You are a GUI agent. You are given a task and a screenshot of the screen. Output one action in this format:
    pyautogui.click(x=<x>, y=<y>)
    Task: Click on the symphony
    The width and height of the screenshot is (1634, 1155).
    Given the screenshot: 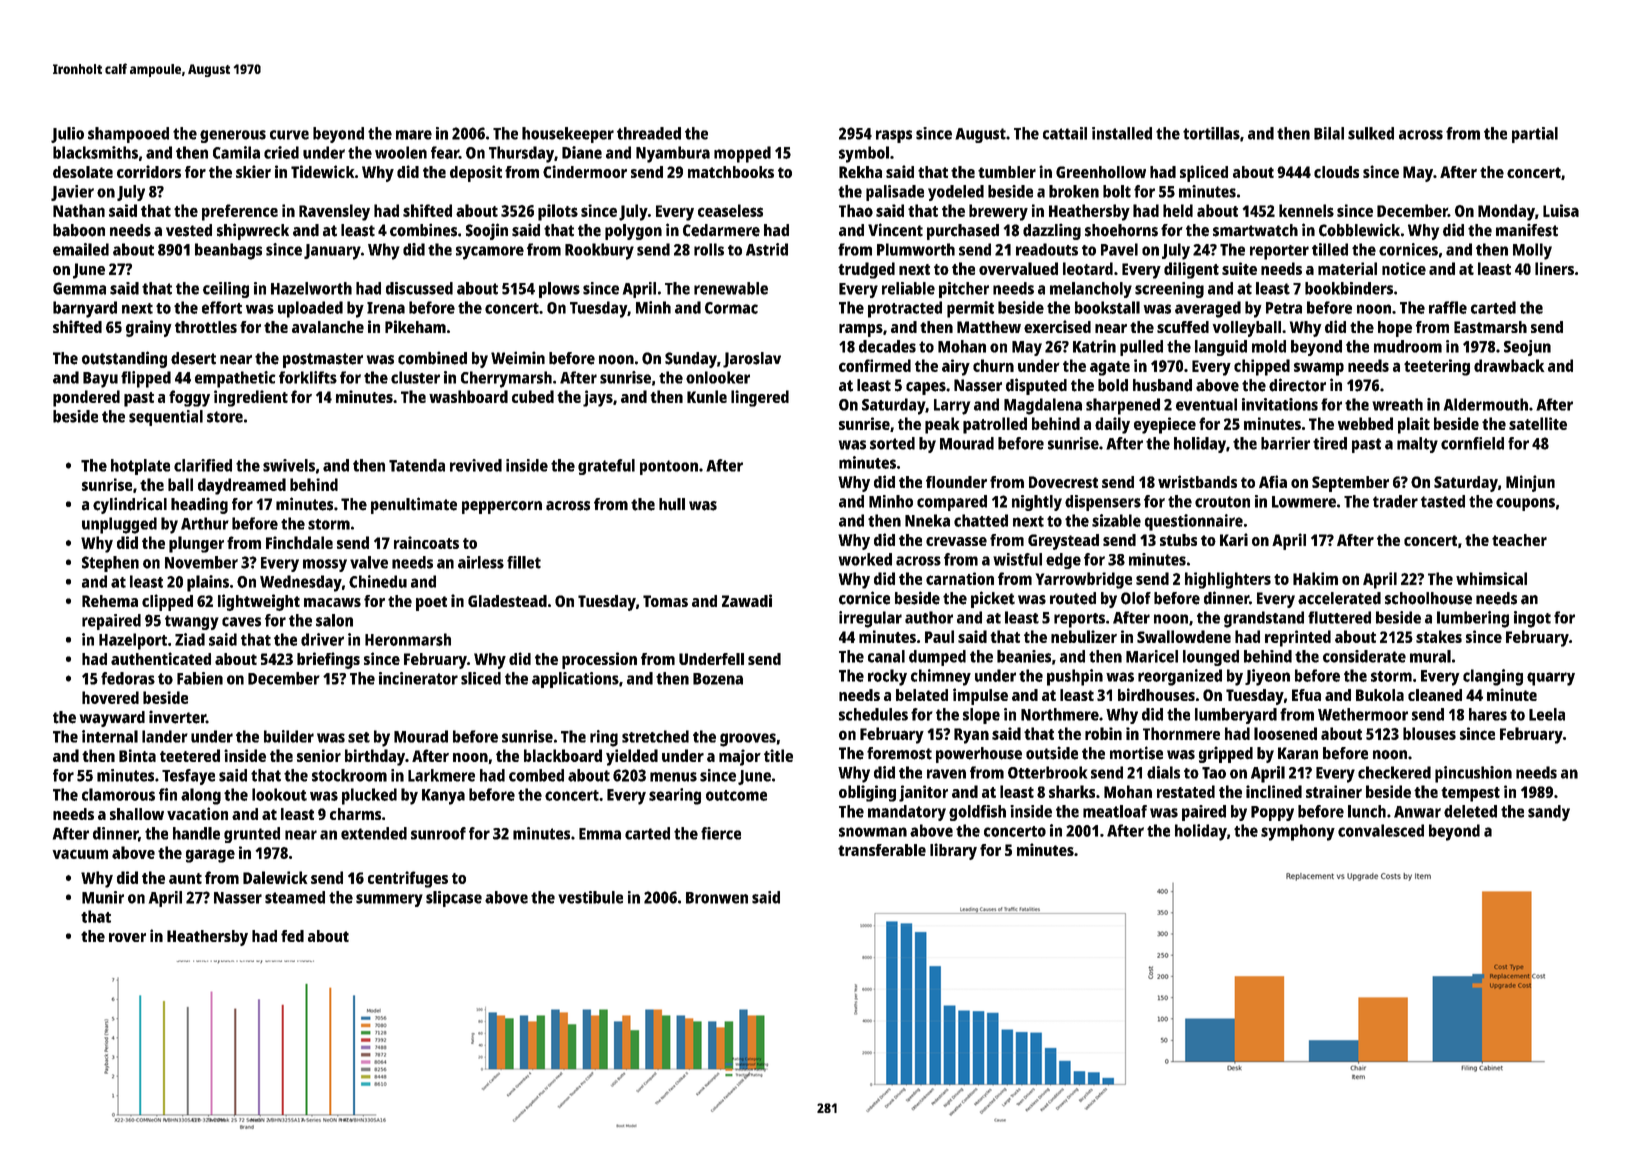 What is the action you would take?
    pyautogui.click(x=1298, y=832)
